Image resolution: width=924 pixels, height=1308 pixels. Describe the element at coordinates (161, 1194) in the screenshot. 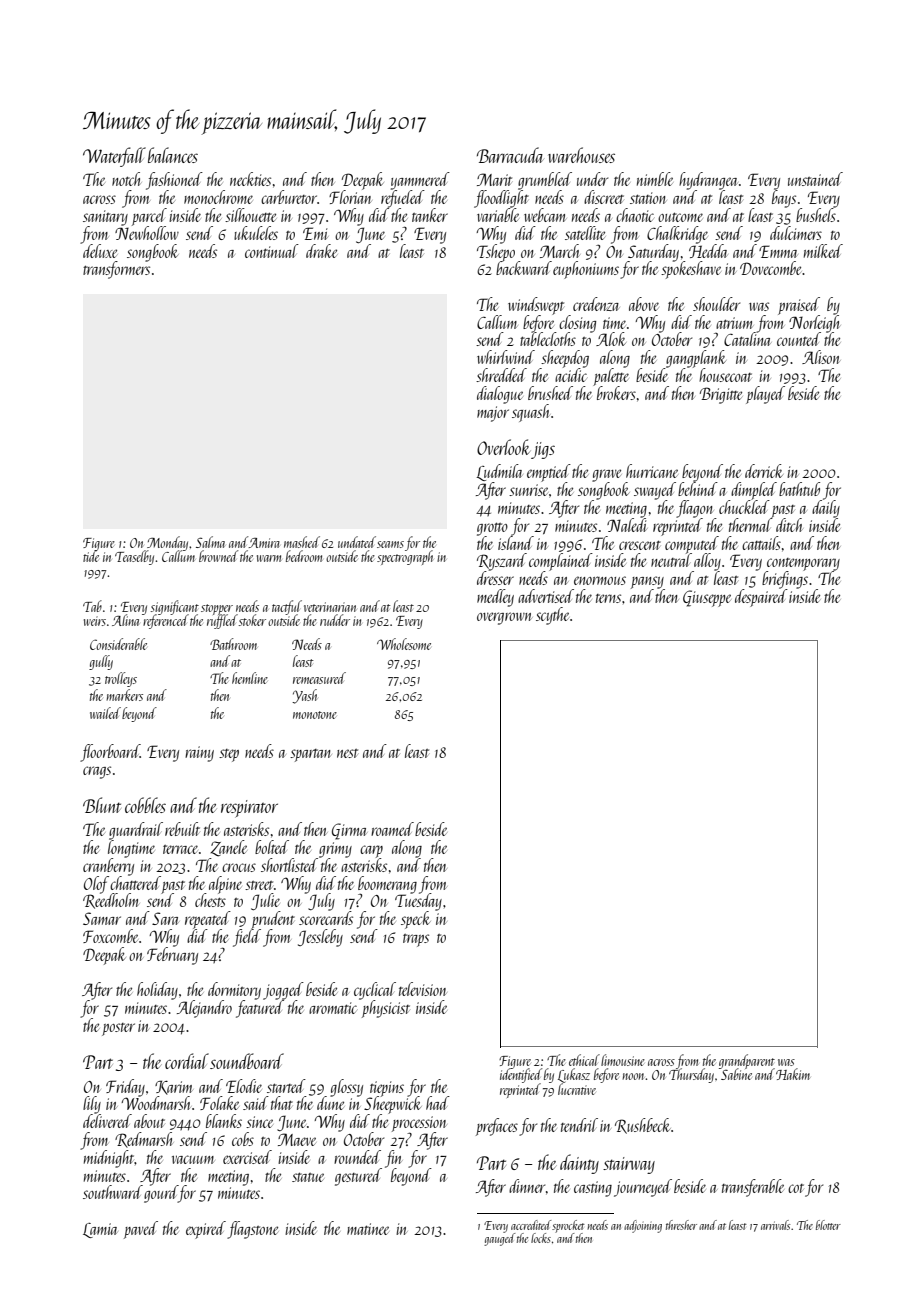

I see `gourd` at that location.
